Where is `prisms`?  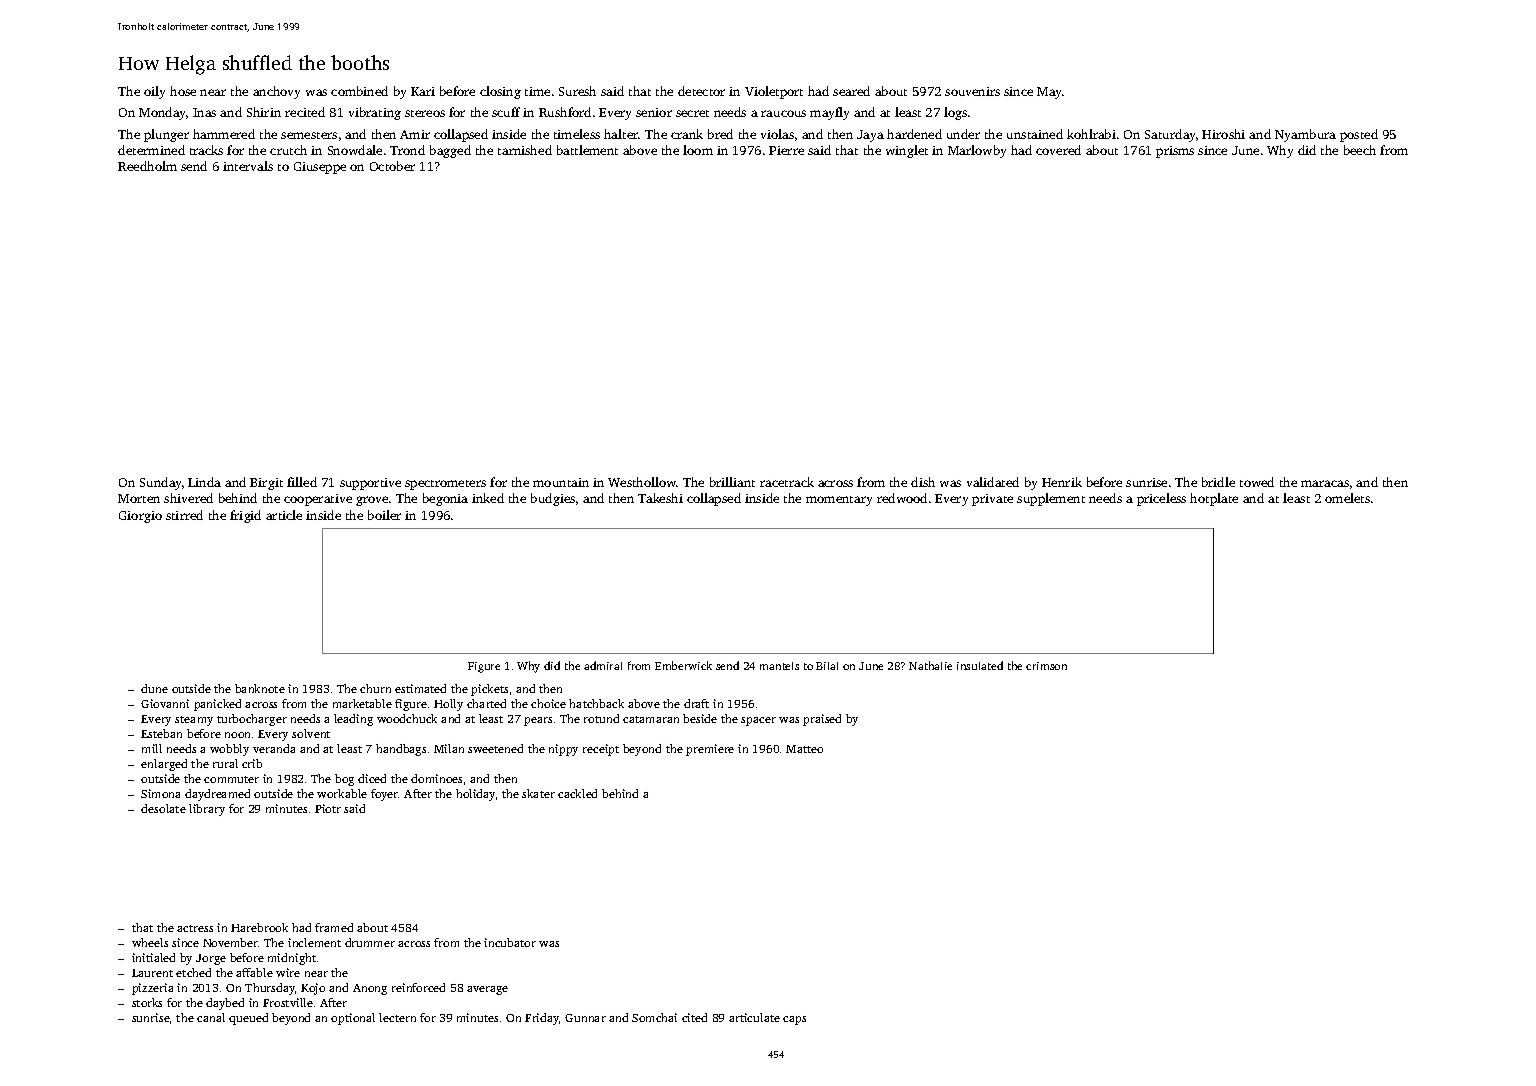 prisms is located at coordinates (1175, 152).
